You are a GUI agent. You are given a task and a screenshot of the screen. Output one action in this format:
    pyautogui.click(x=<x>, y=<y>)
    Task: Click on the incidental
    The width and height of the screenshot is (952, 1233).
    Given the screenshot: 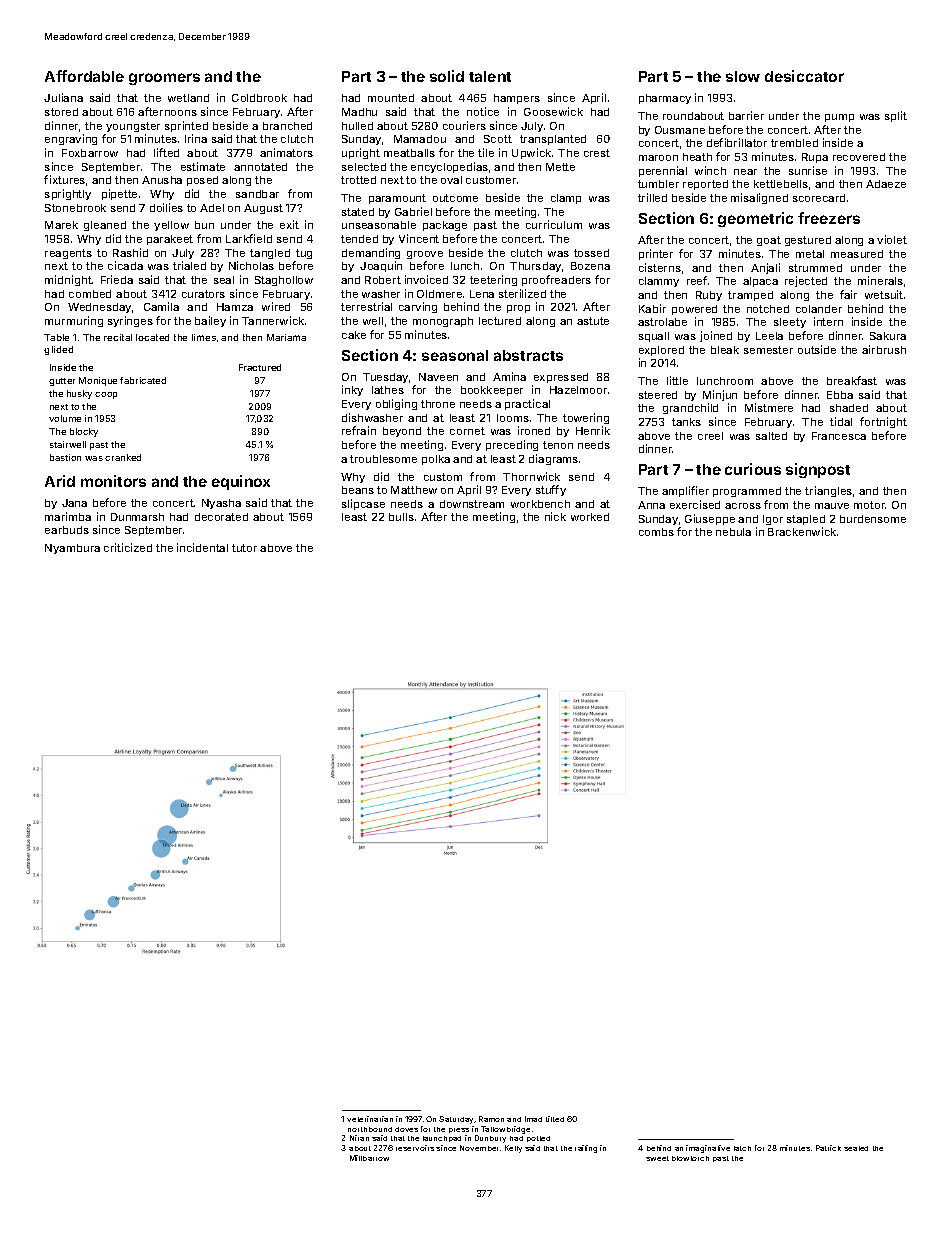 What is the action you would take?
    pyautogui.click(x=202, y=547)
